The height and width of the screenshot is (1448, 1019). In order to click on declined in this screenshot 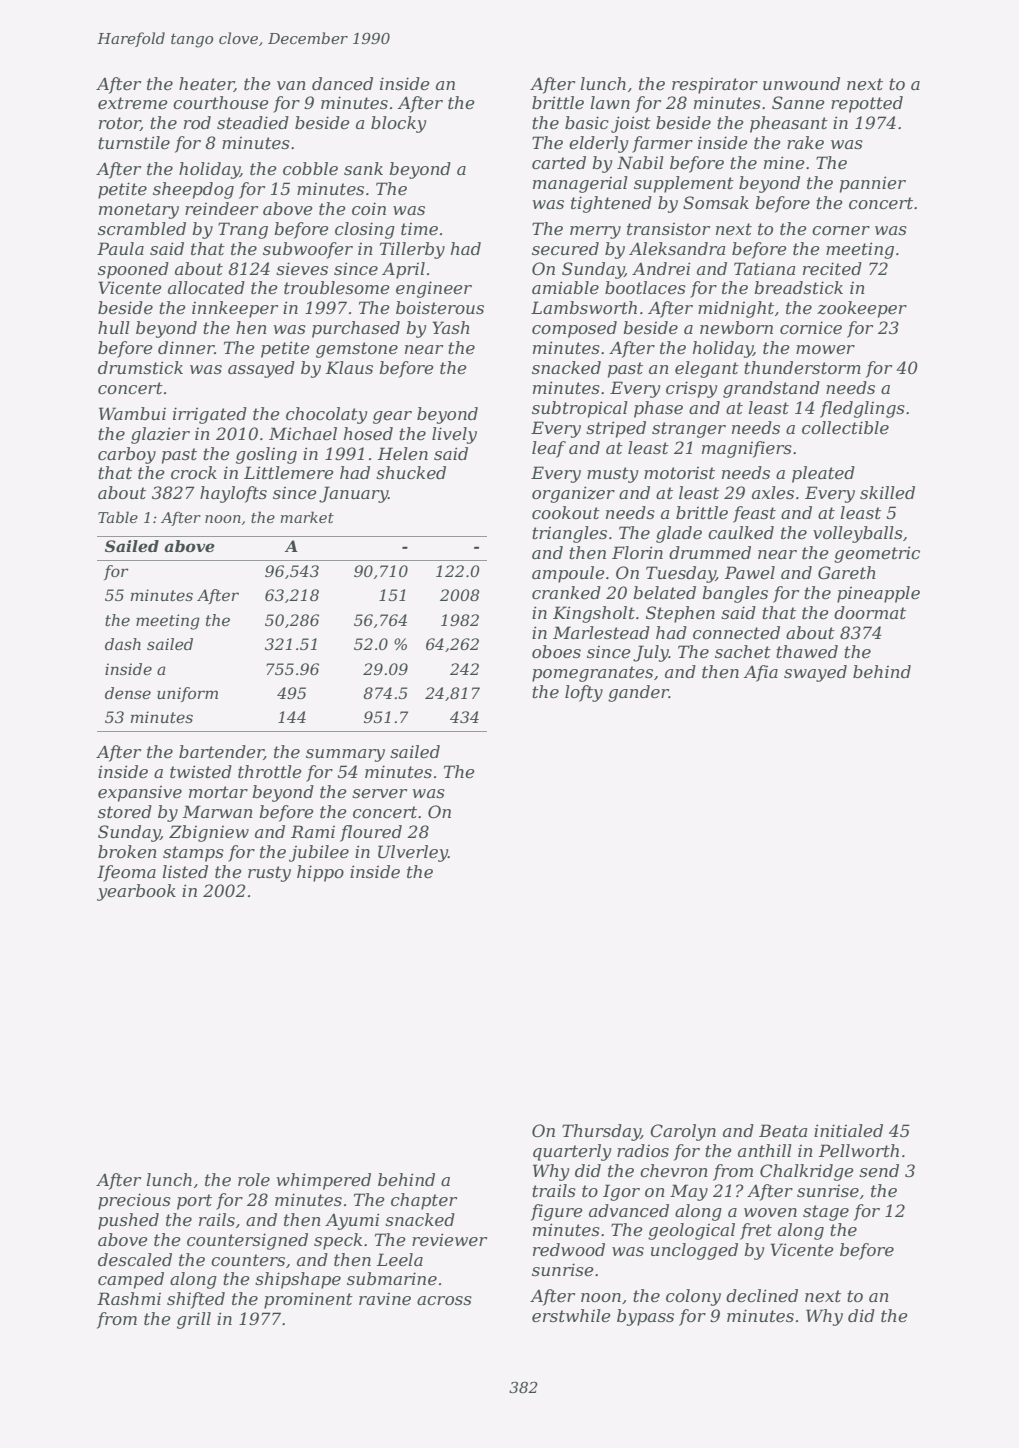, I will do `click(762, 1295)`.
